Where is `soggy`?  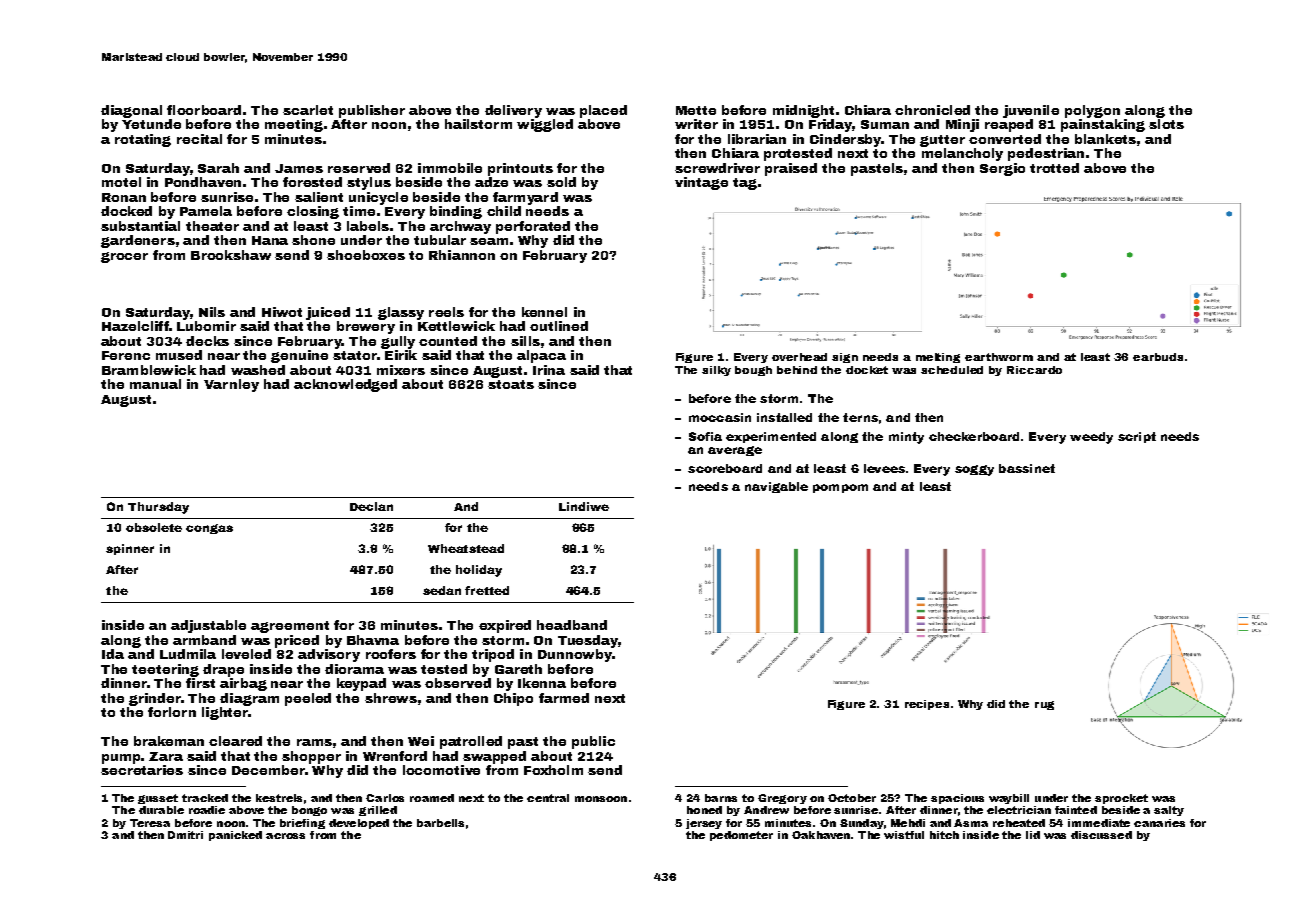 soggy is located at coordinates (974, 470).
